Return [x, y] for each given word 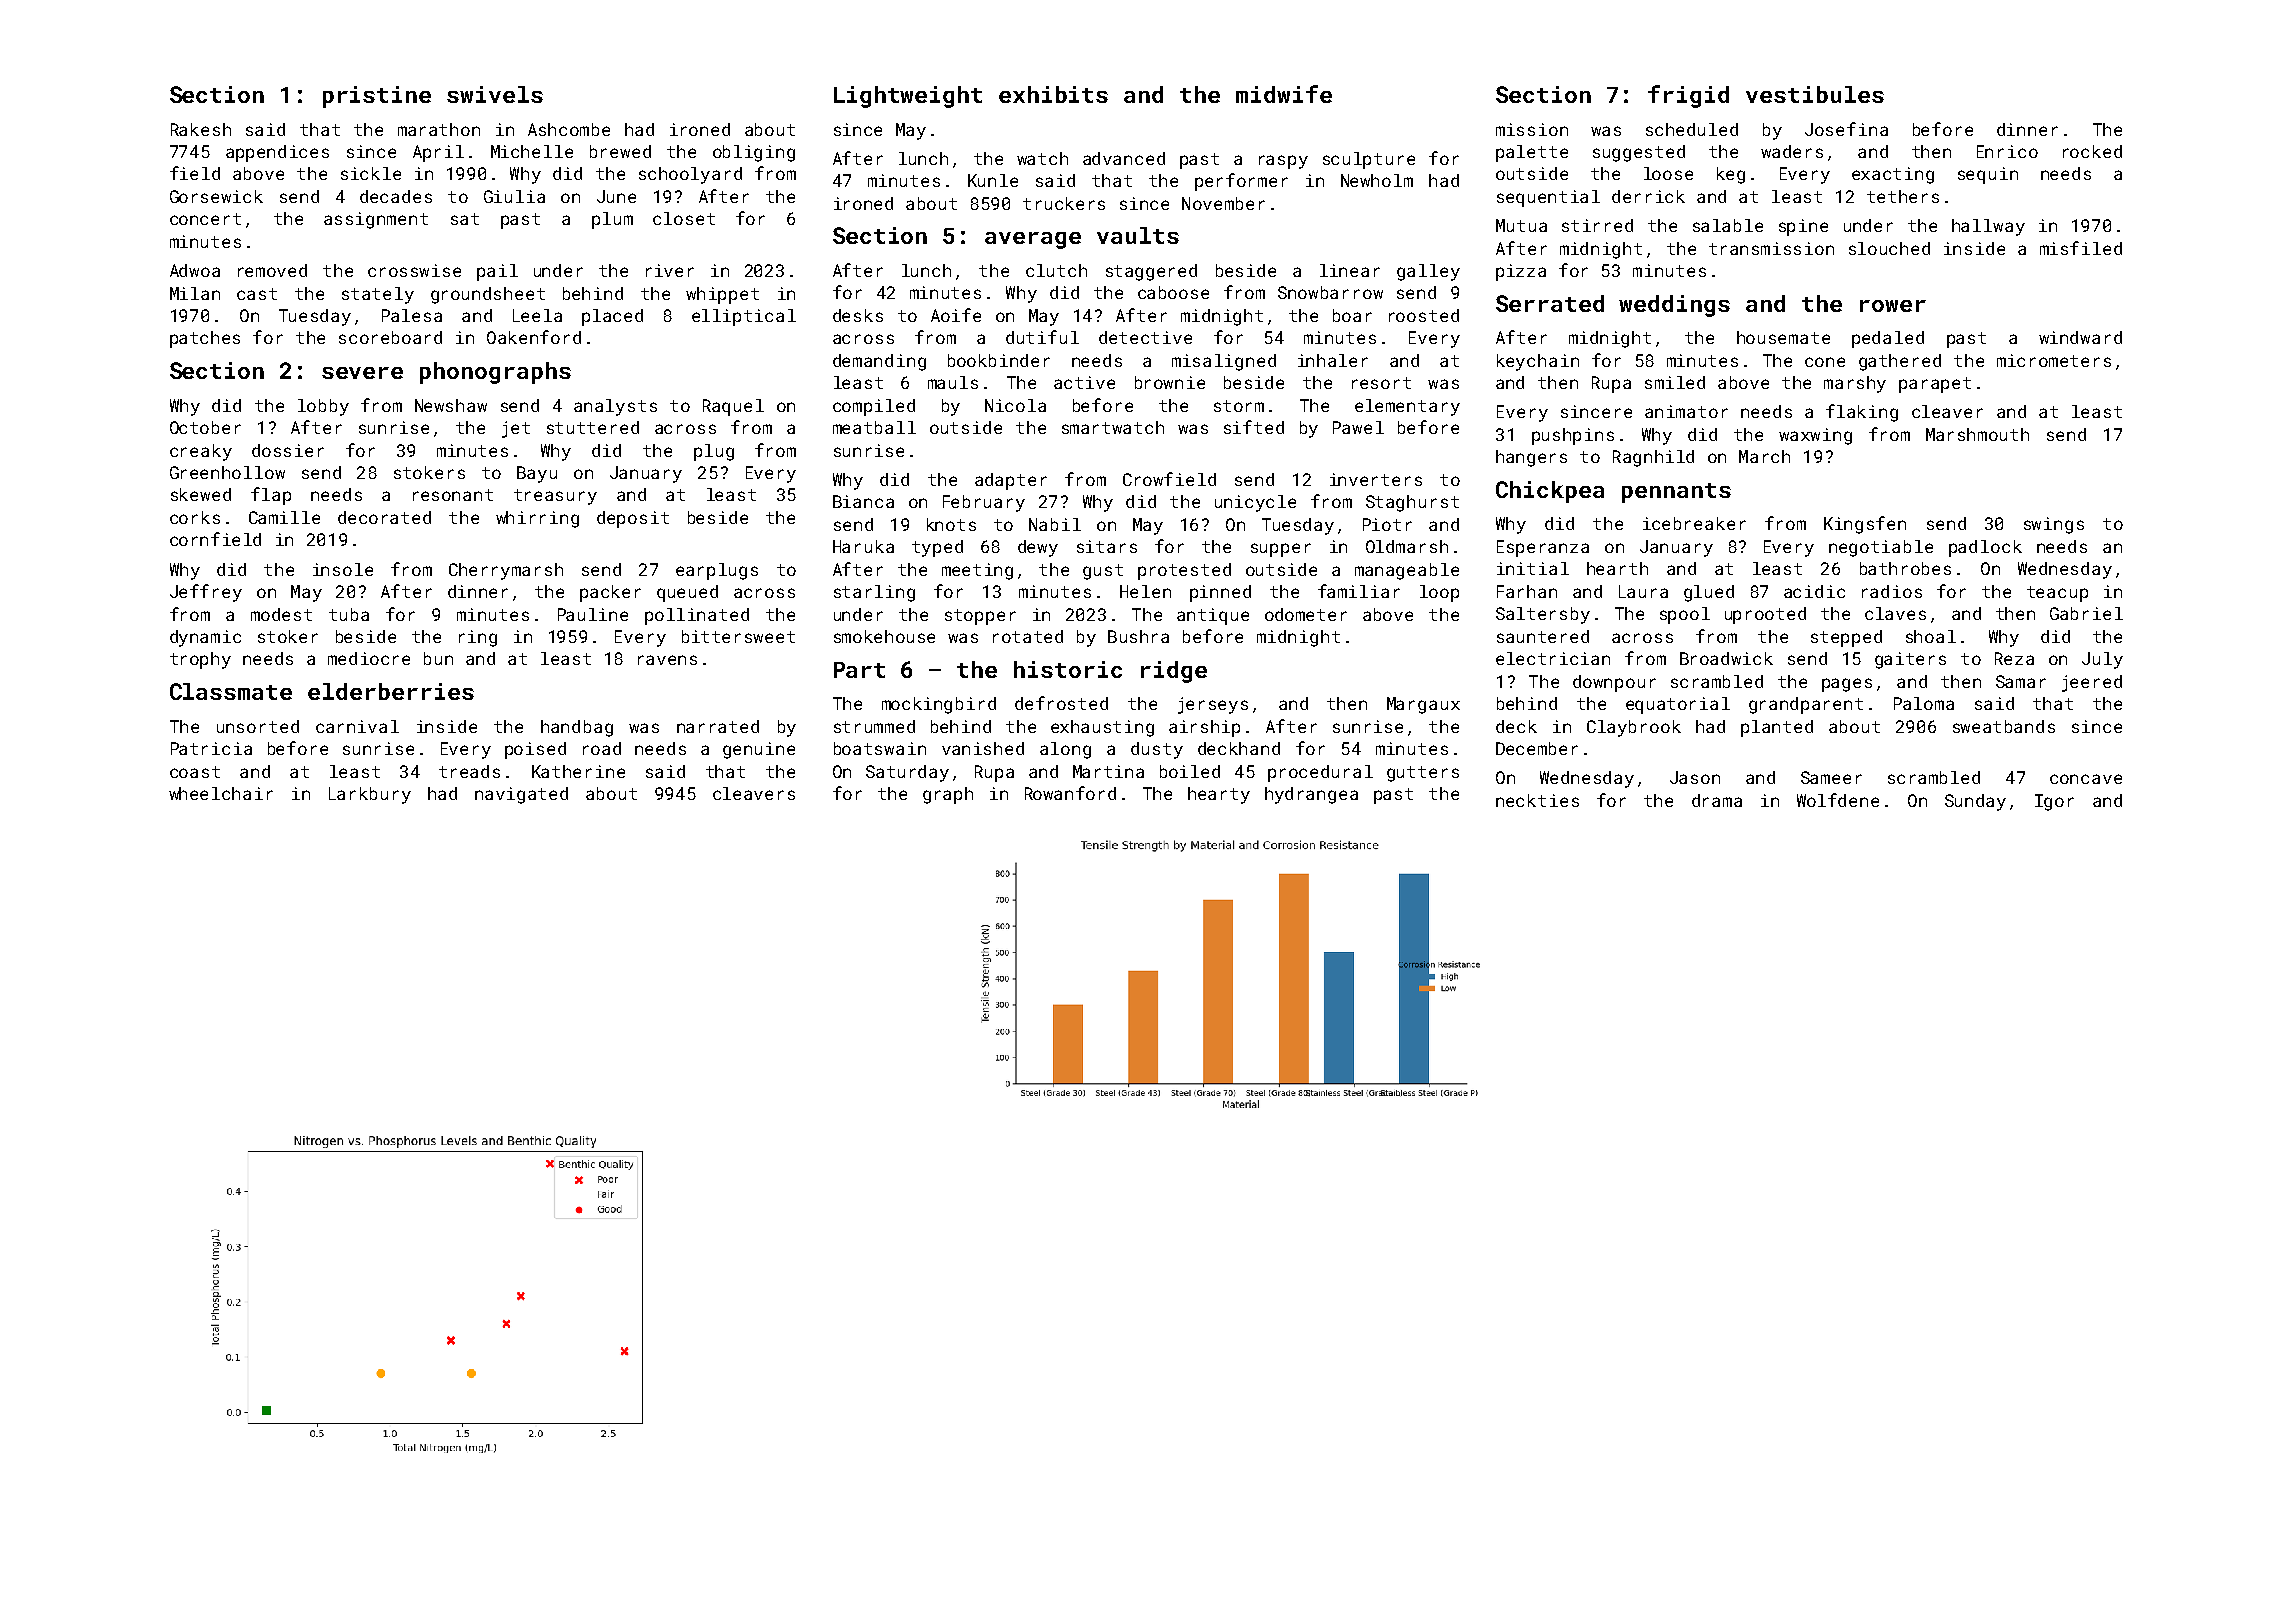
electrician [1553, 658]
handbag [577, 728]
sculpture [1369, 160]
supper [1281, 550]
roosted [1424, 315]
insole [343, 569]
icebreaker [1694, 523]
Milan [195, 293]
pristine [377, 97]
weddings [1674, 306]
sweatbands [2004, 726]
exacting [1893, 175]
